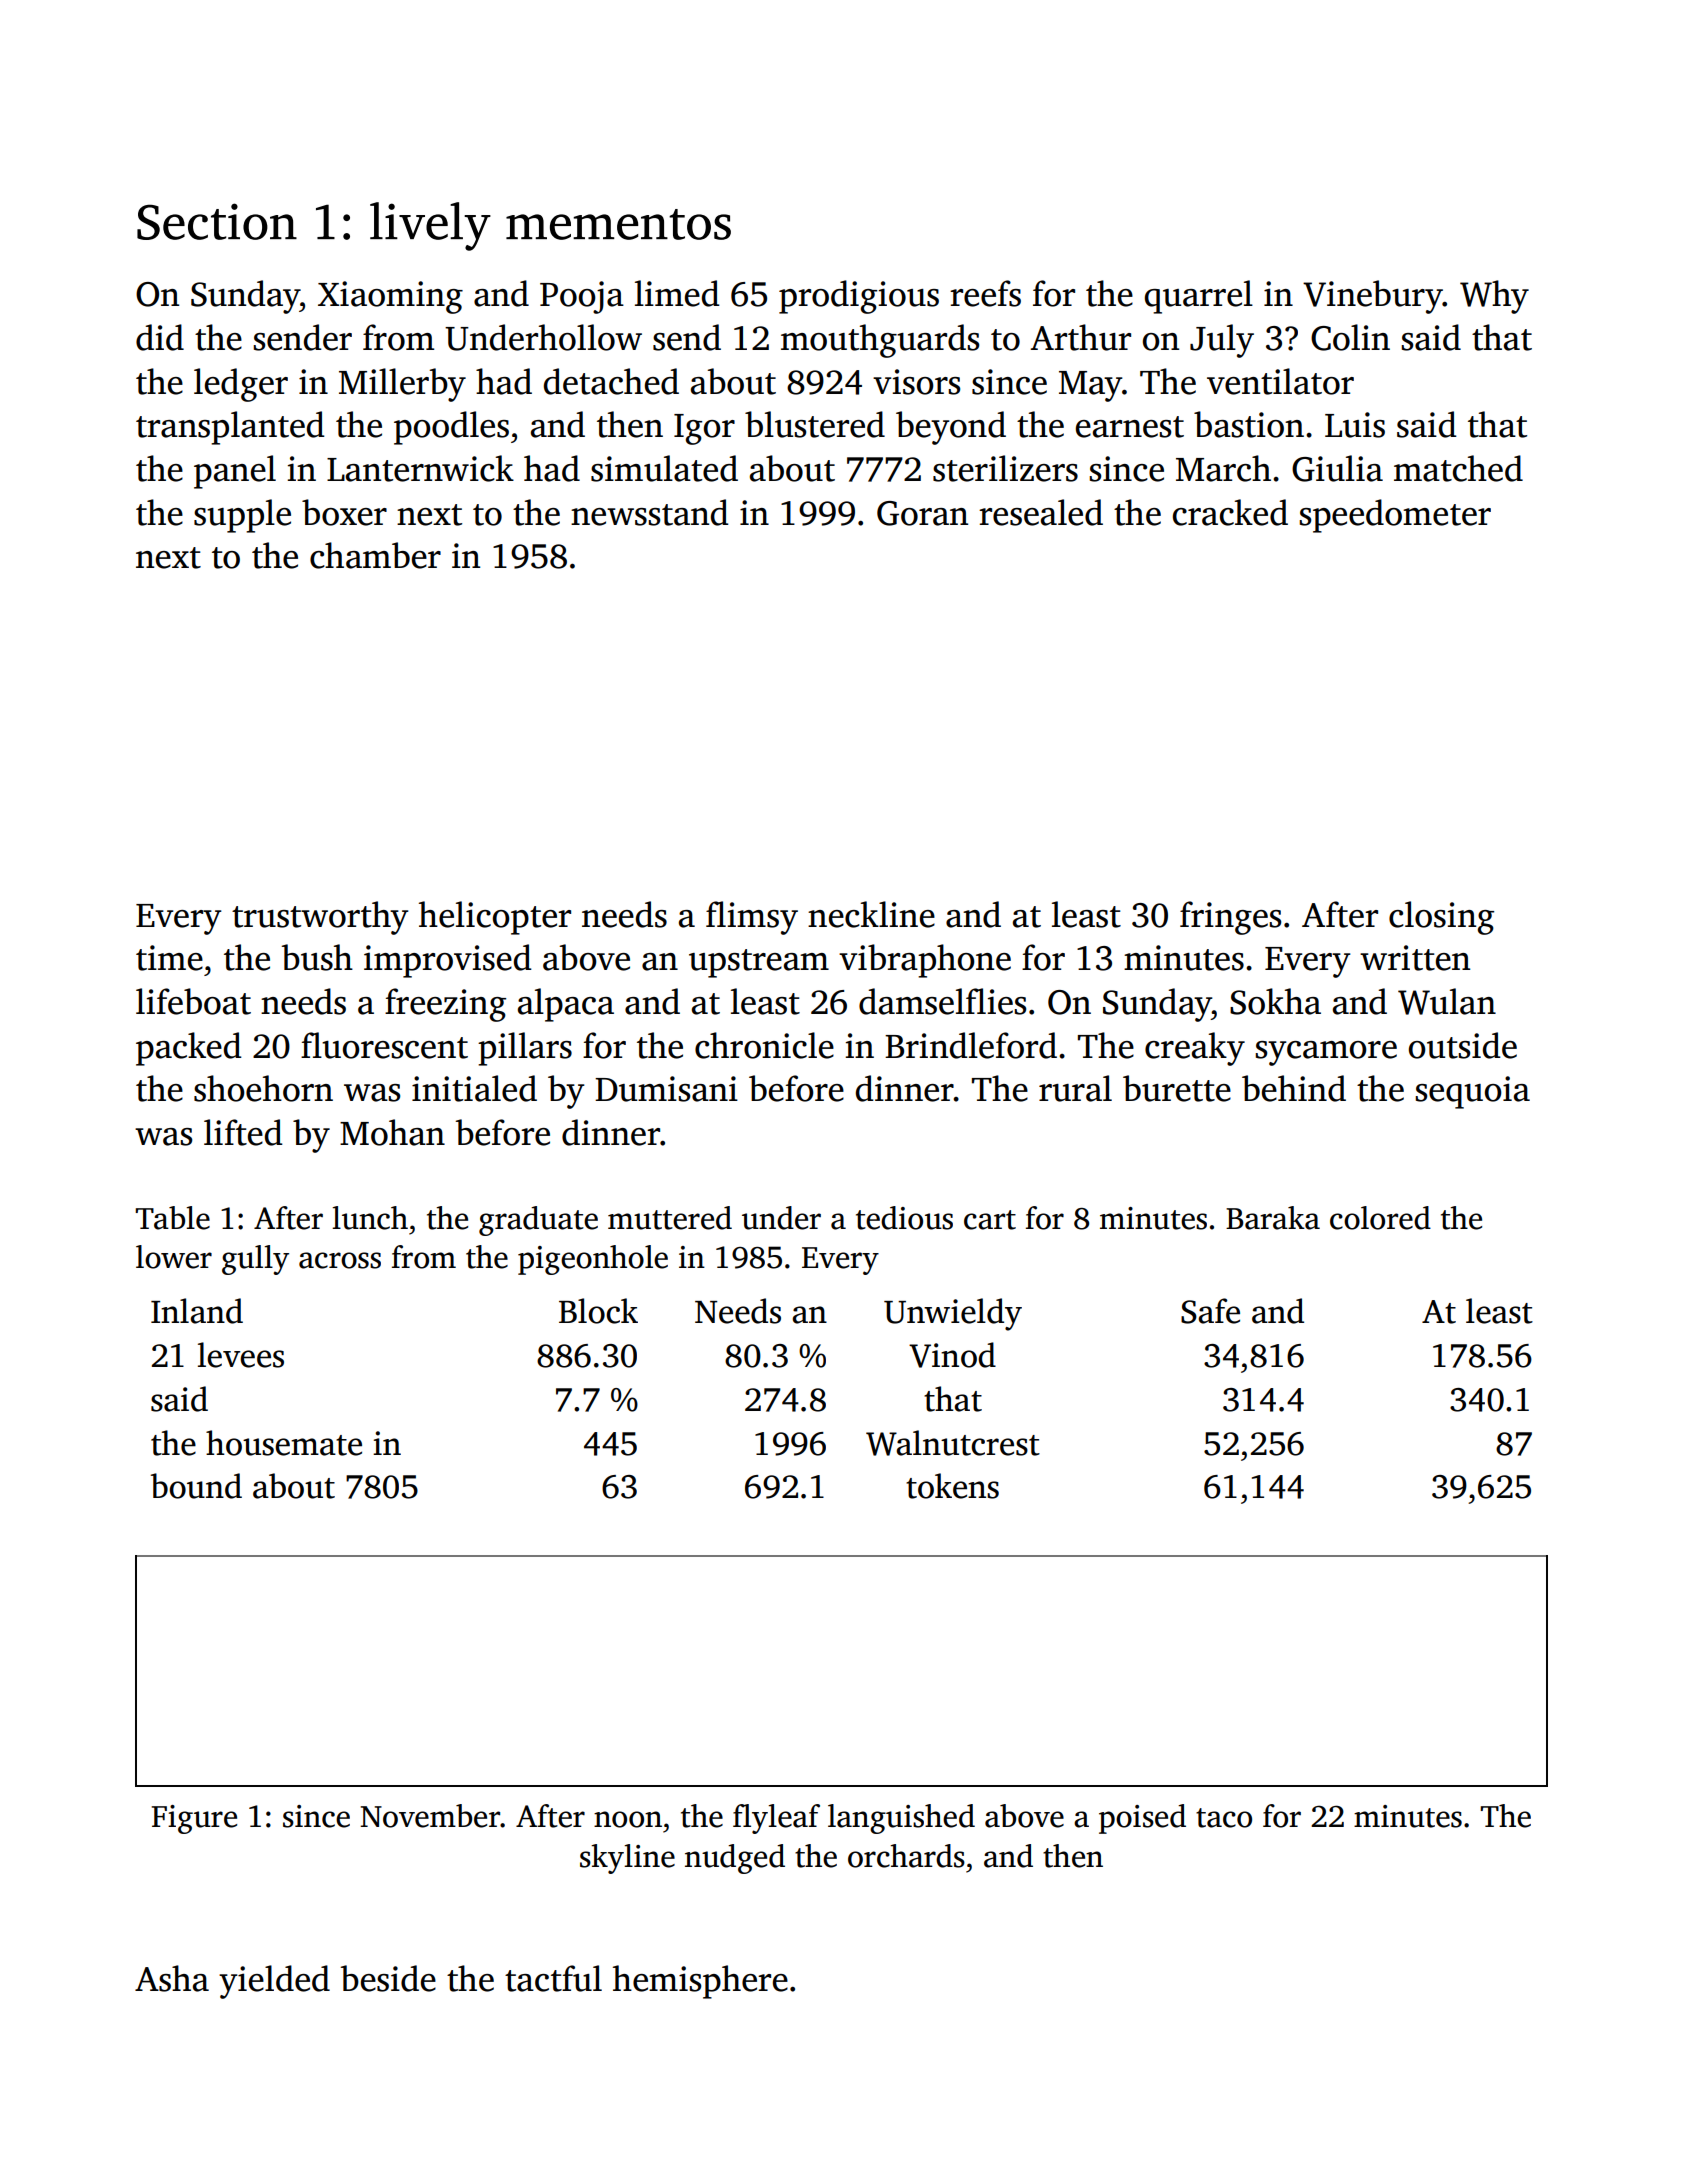 This page has width=1683, height=2178. I want to click on closing, so click(1441, 918).
